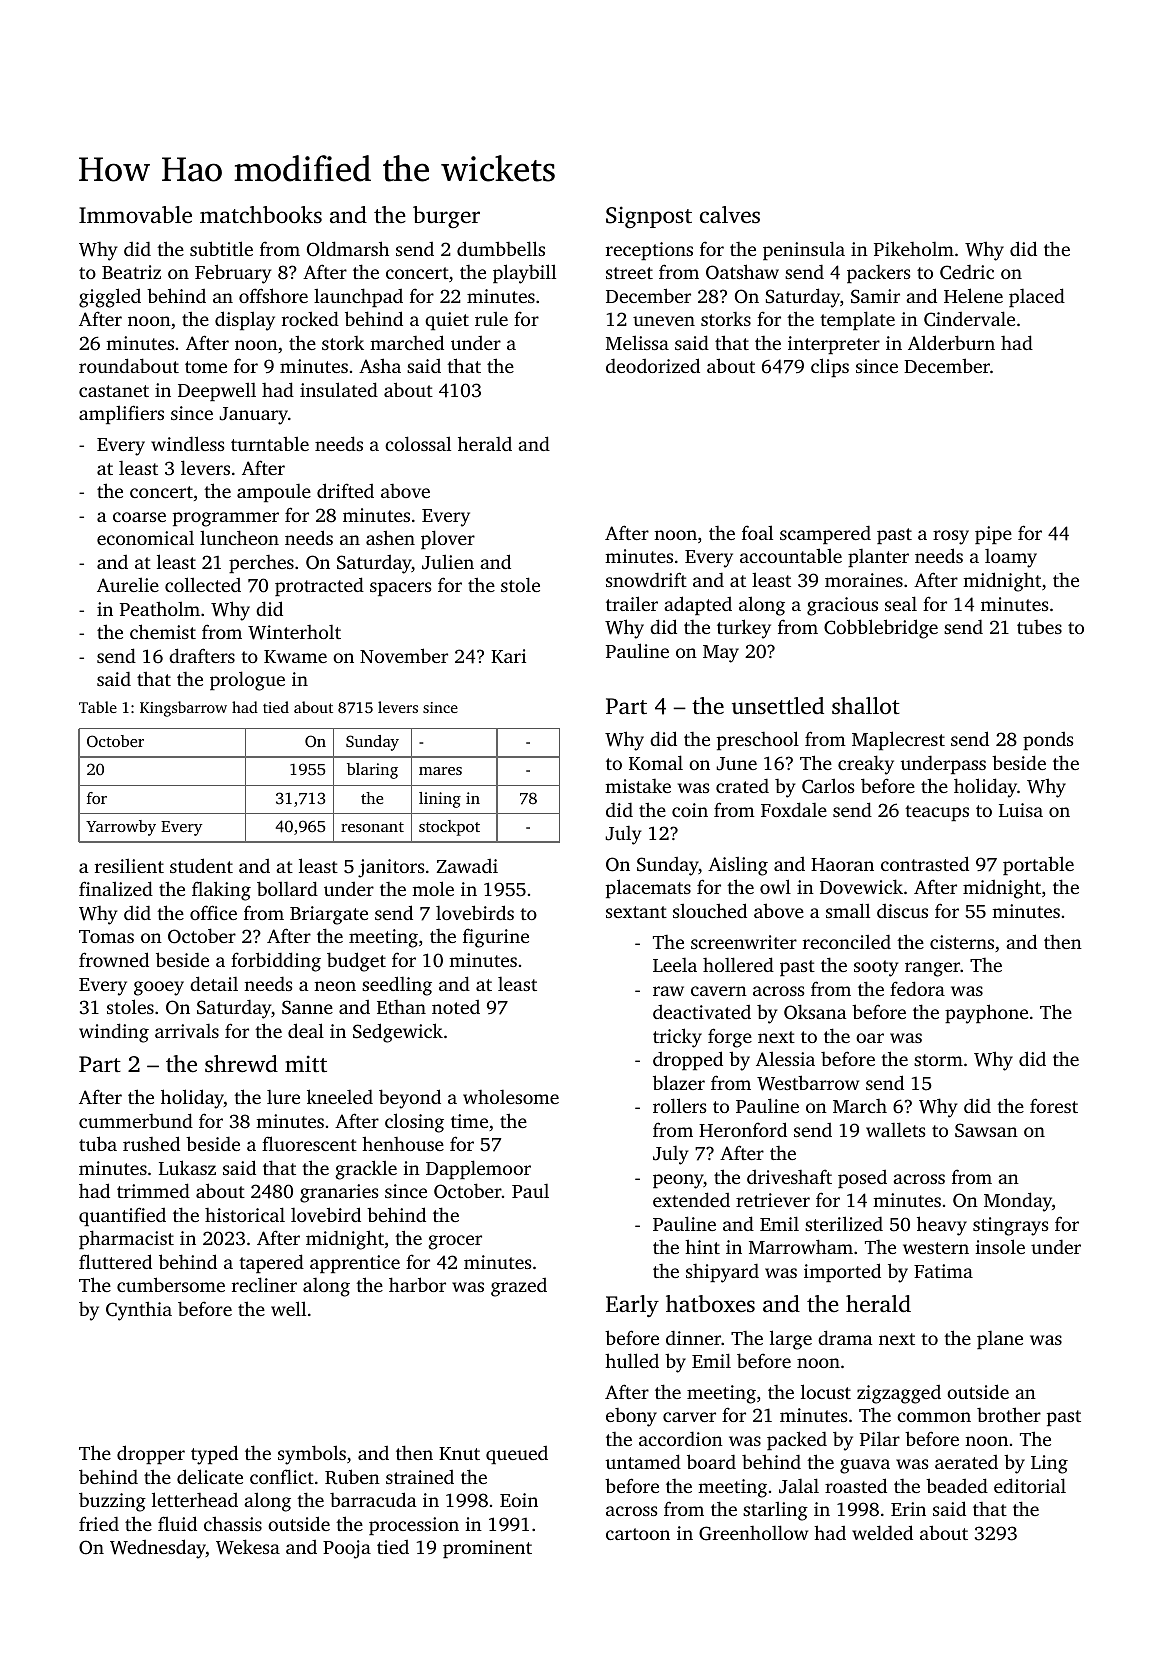 The image size is (1165, 1654). Describe the element at coordinates (158, 1549) in the screenshot. I see `Wednesday` at that location.
